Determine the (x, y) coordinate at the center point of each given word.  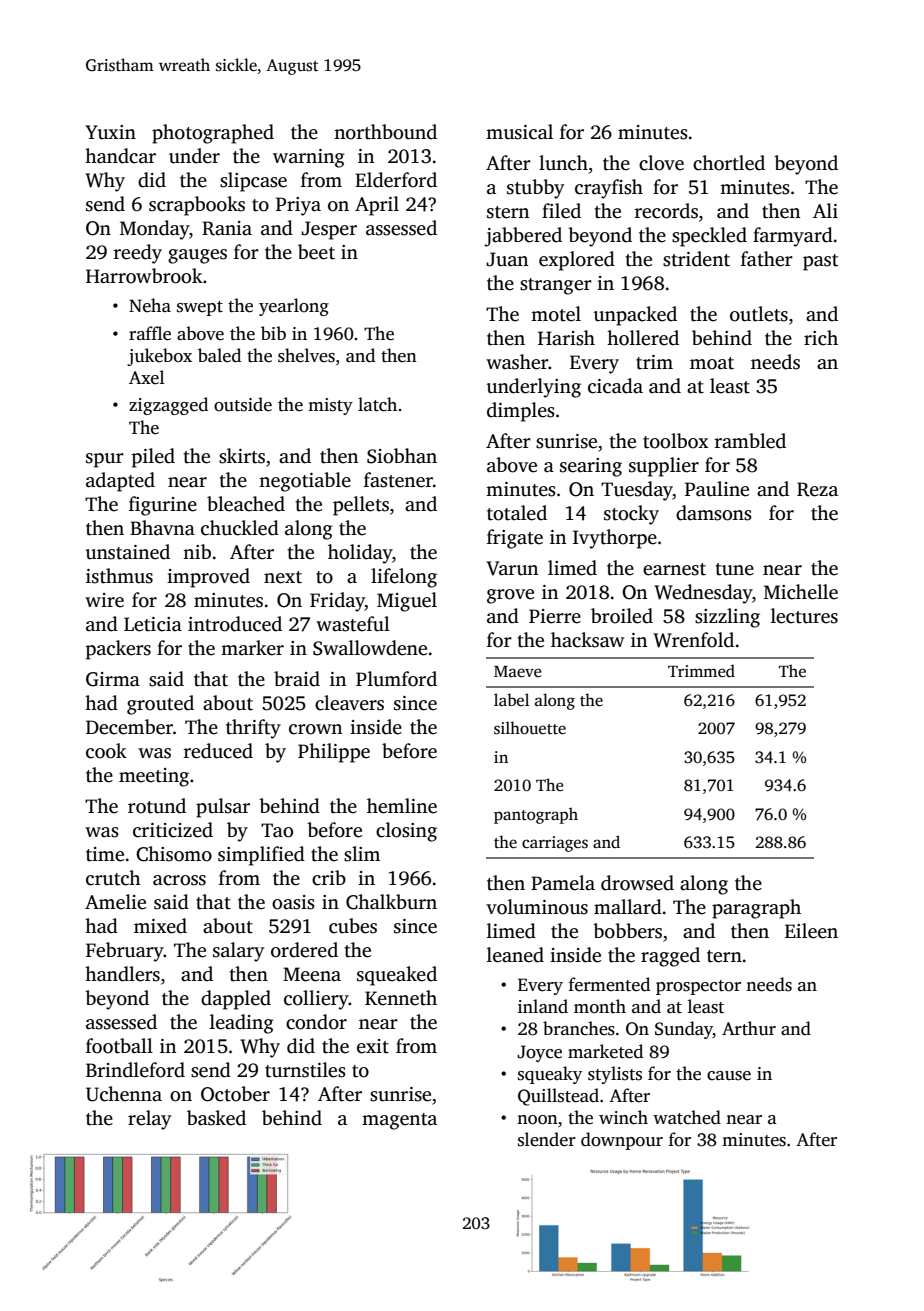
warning (309, 158)
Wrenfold (693, 640)
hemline (402, 806)
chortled (729, 163)
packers (118, 650)
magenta (399, 1121)
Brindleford (135, 1070)
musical (519, 132)
